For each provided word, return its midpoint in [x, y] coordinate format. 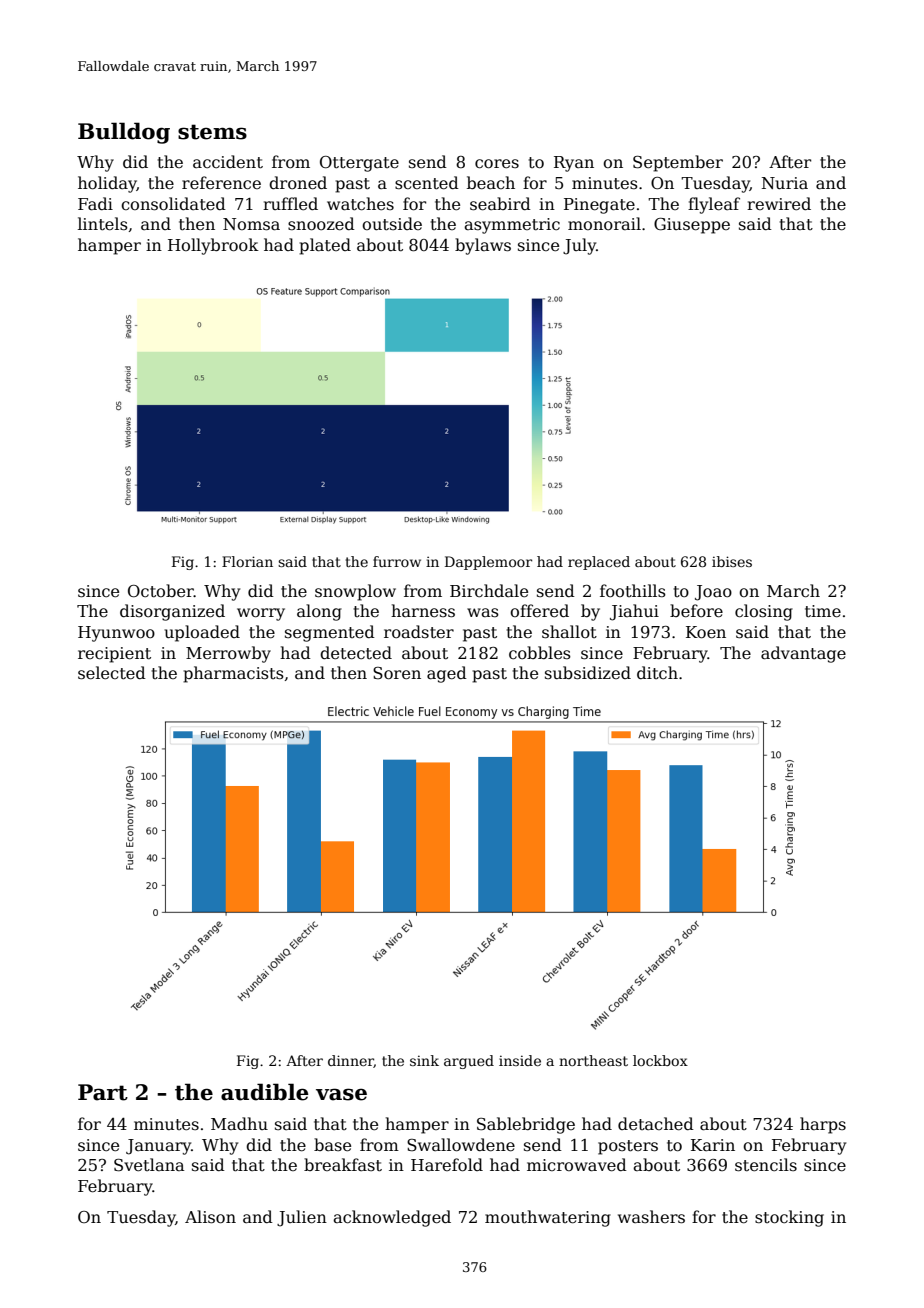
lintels [103, 224]
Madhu [239, 1123]
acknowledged [392, 1218]
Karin [713, 1145]
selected [112, 673]
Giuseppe [692, 226]
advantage [803, 654]
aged [447, 674]
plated [325, 246]
